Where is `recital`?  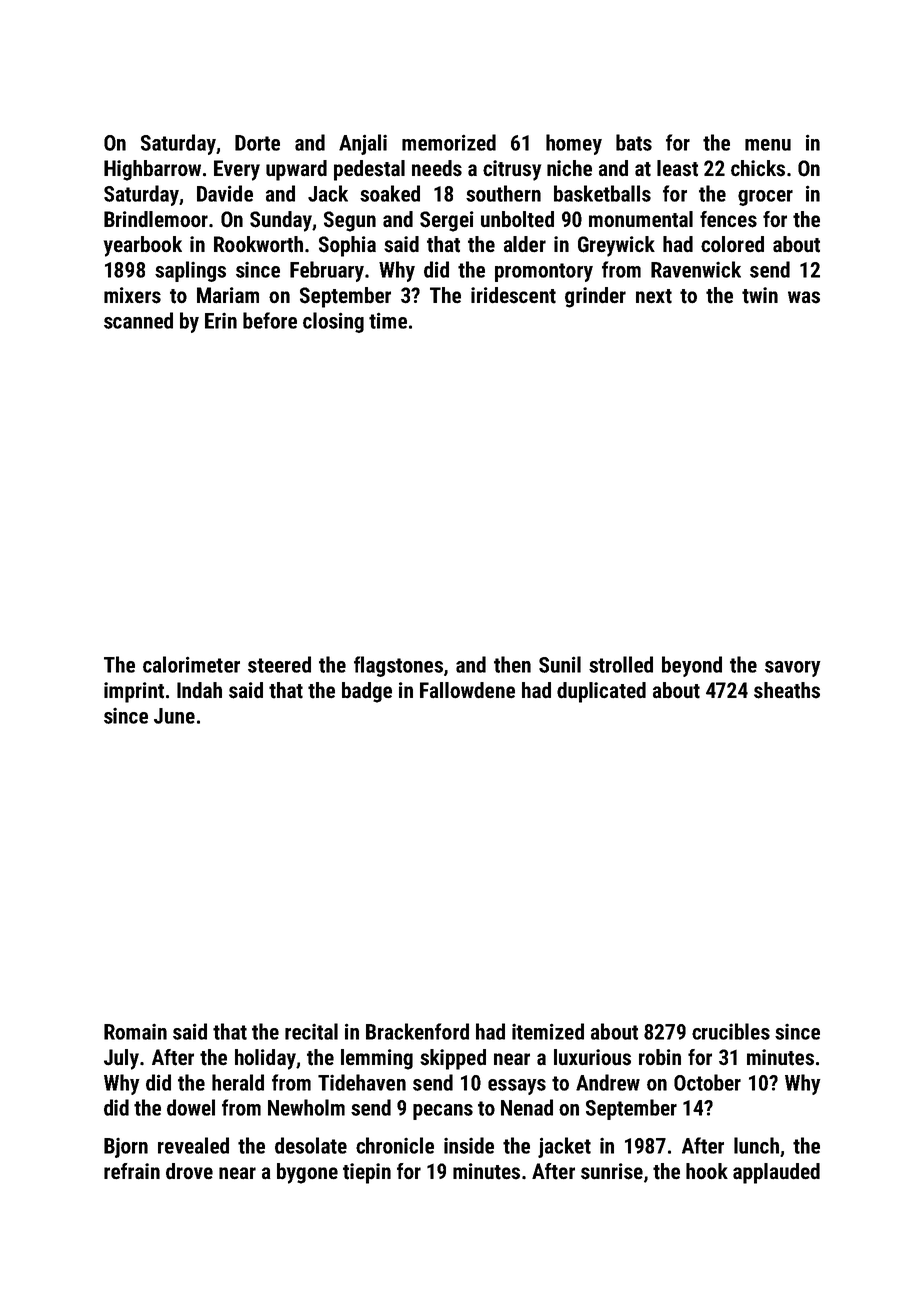 recital is located at coordinates (311, 1031).
